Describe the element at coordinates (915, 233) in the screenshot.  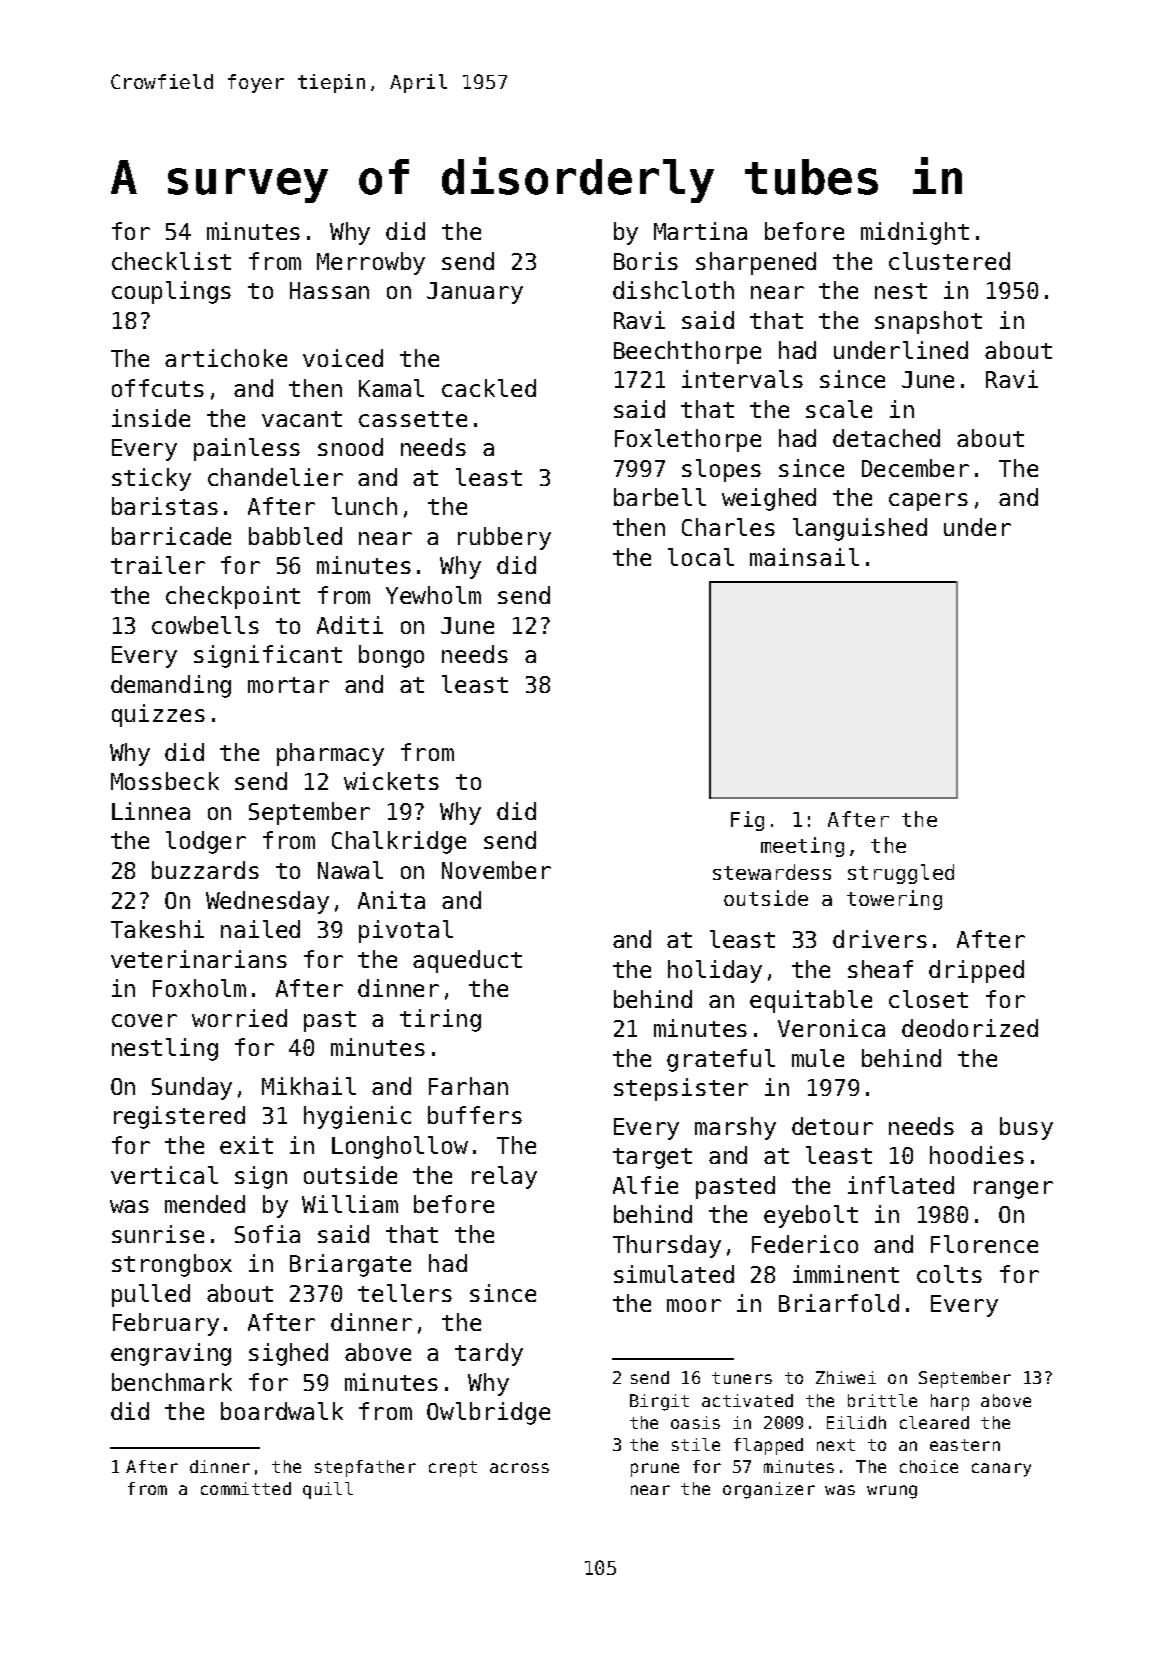
I see `midnight` at that location.
